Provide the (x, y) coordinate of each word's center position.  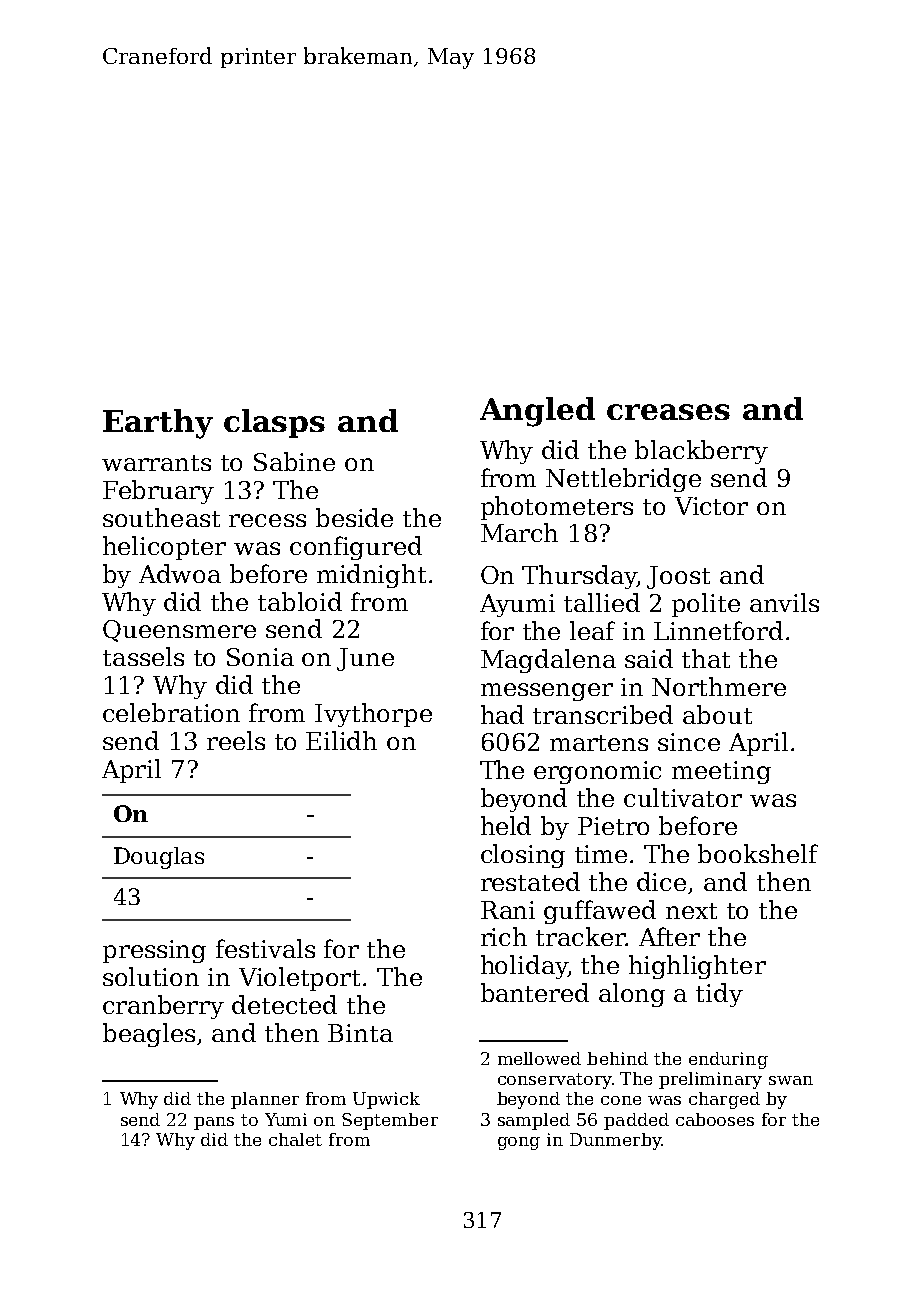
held (506, 825)
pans (214, 1123)
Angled (537, 412)
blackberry (701, 452)
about (717, 714)
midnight (371, 576)
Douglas (159, 858)
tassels (143, 656)
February (158, 492)
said (649, 658)
